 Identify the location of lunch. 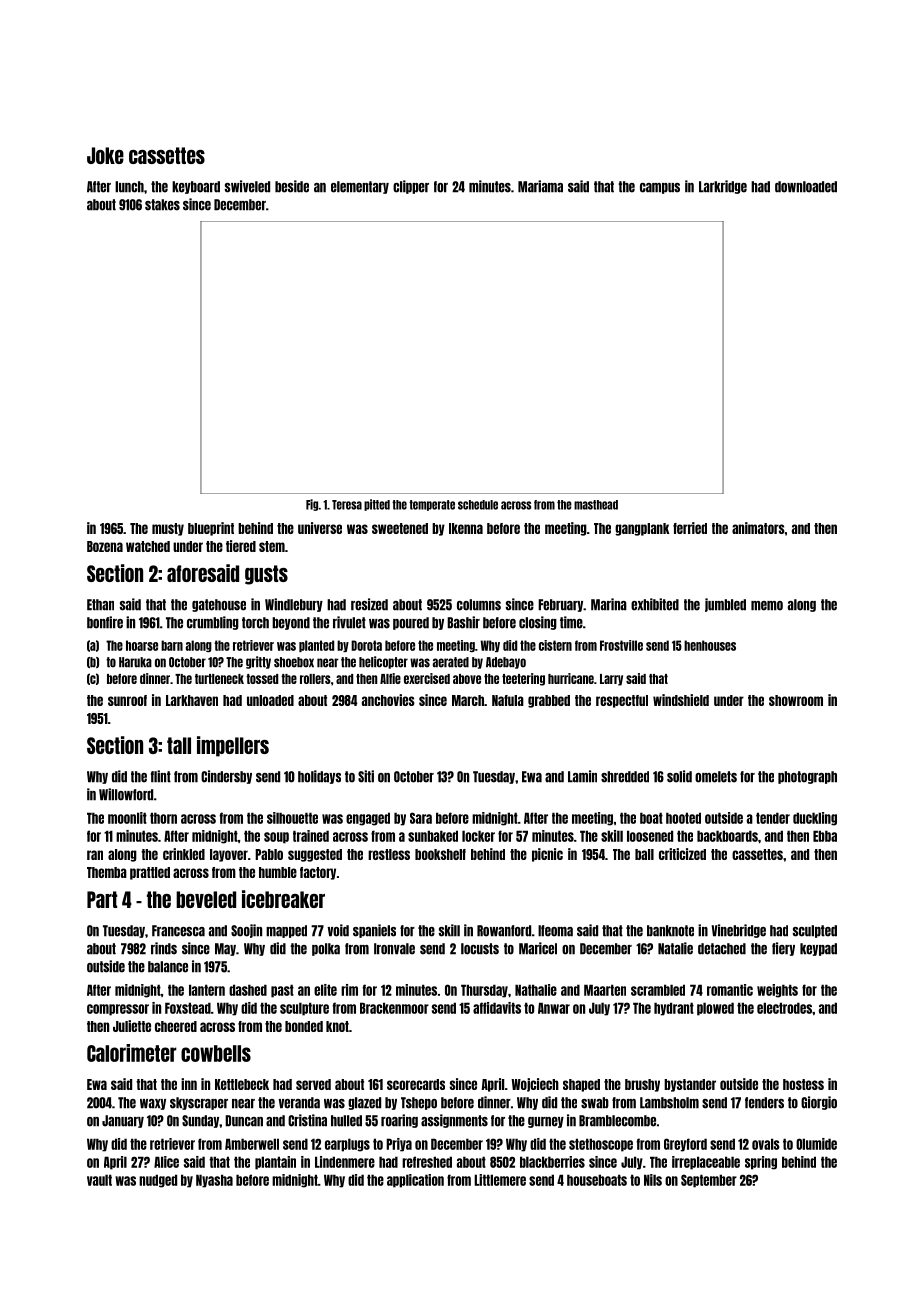
(129, 187).
